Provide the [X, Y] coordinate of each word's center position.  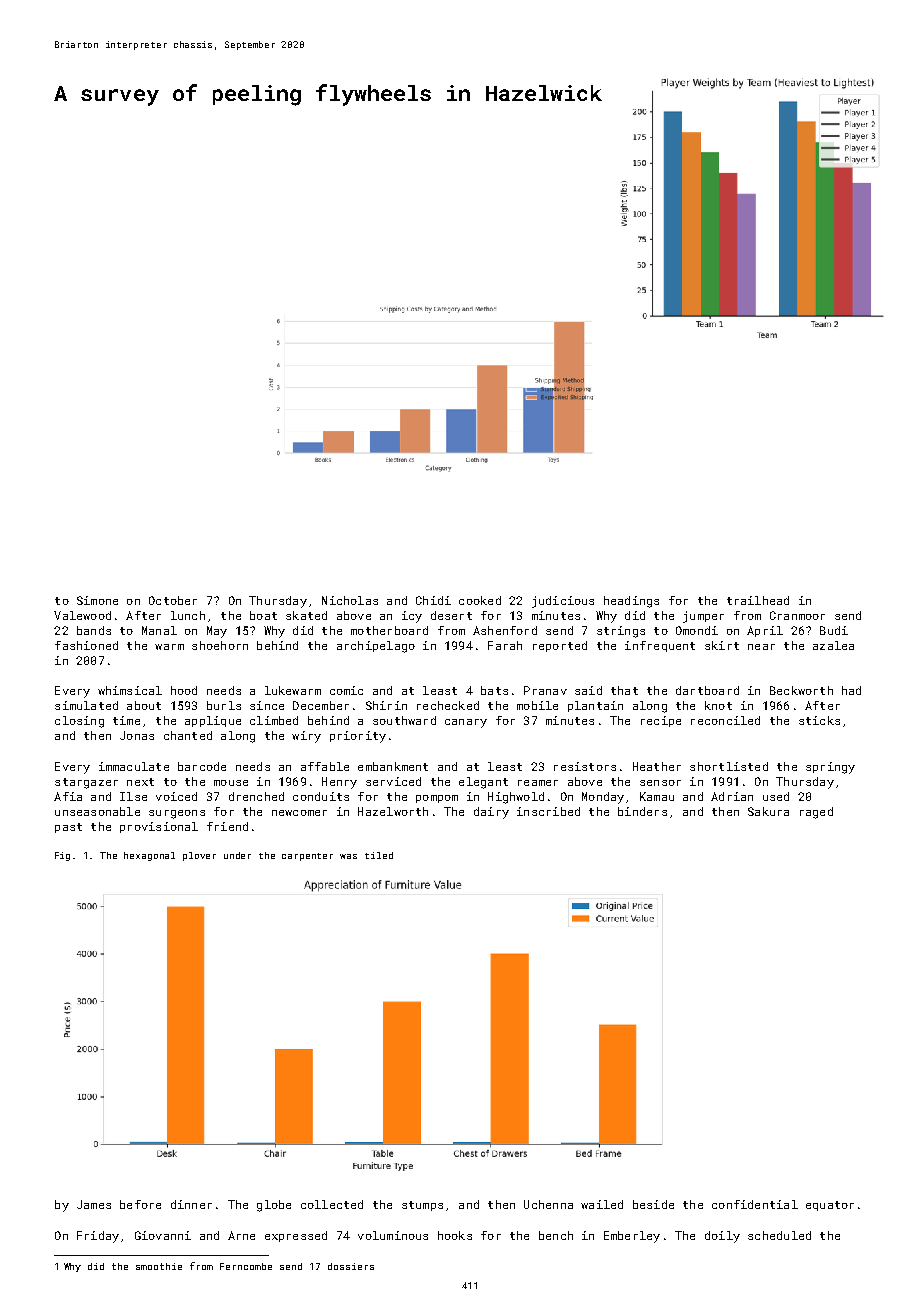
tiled [379, 855]
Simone [97, 600]
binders [642, 811]
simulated [86, 705]
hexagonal [149, 856]
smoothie [159, 1266]
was [348, 856]
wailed [602, 1204]
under [237, 855]
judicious [563, 602]
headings [631, 602]
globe [274, 1206]
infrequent [660, 646]
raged [816, 813]
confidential [755, 1204]
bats [494, 690]
